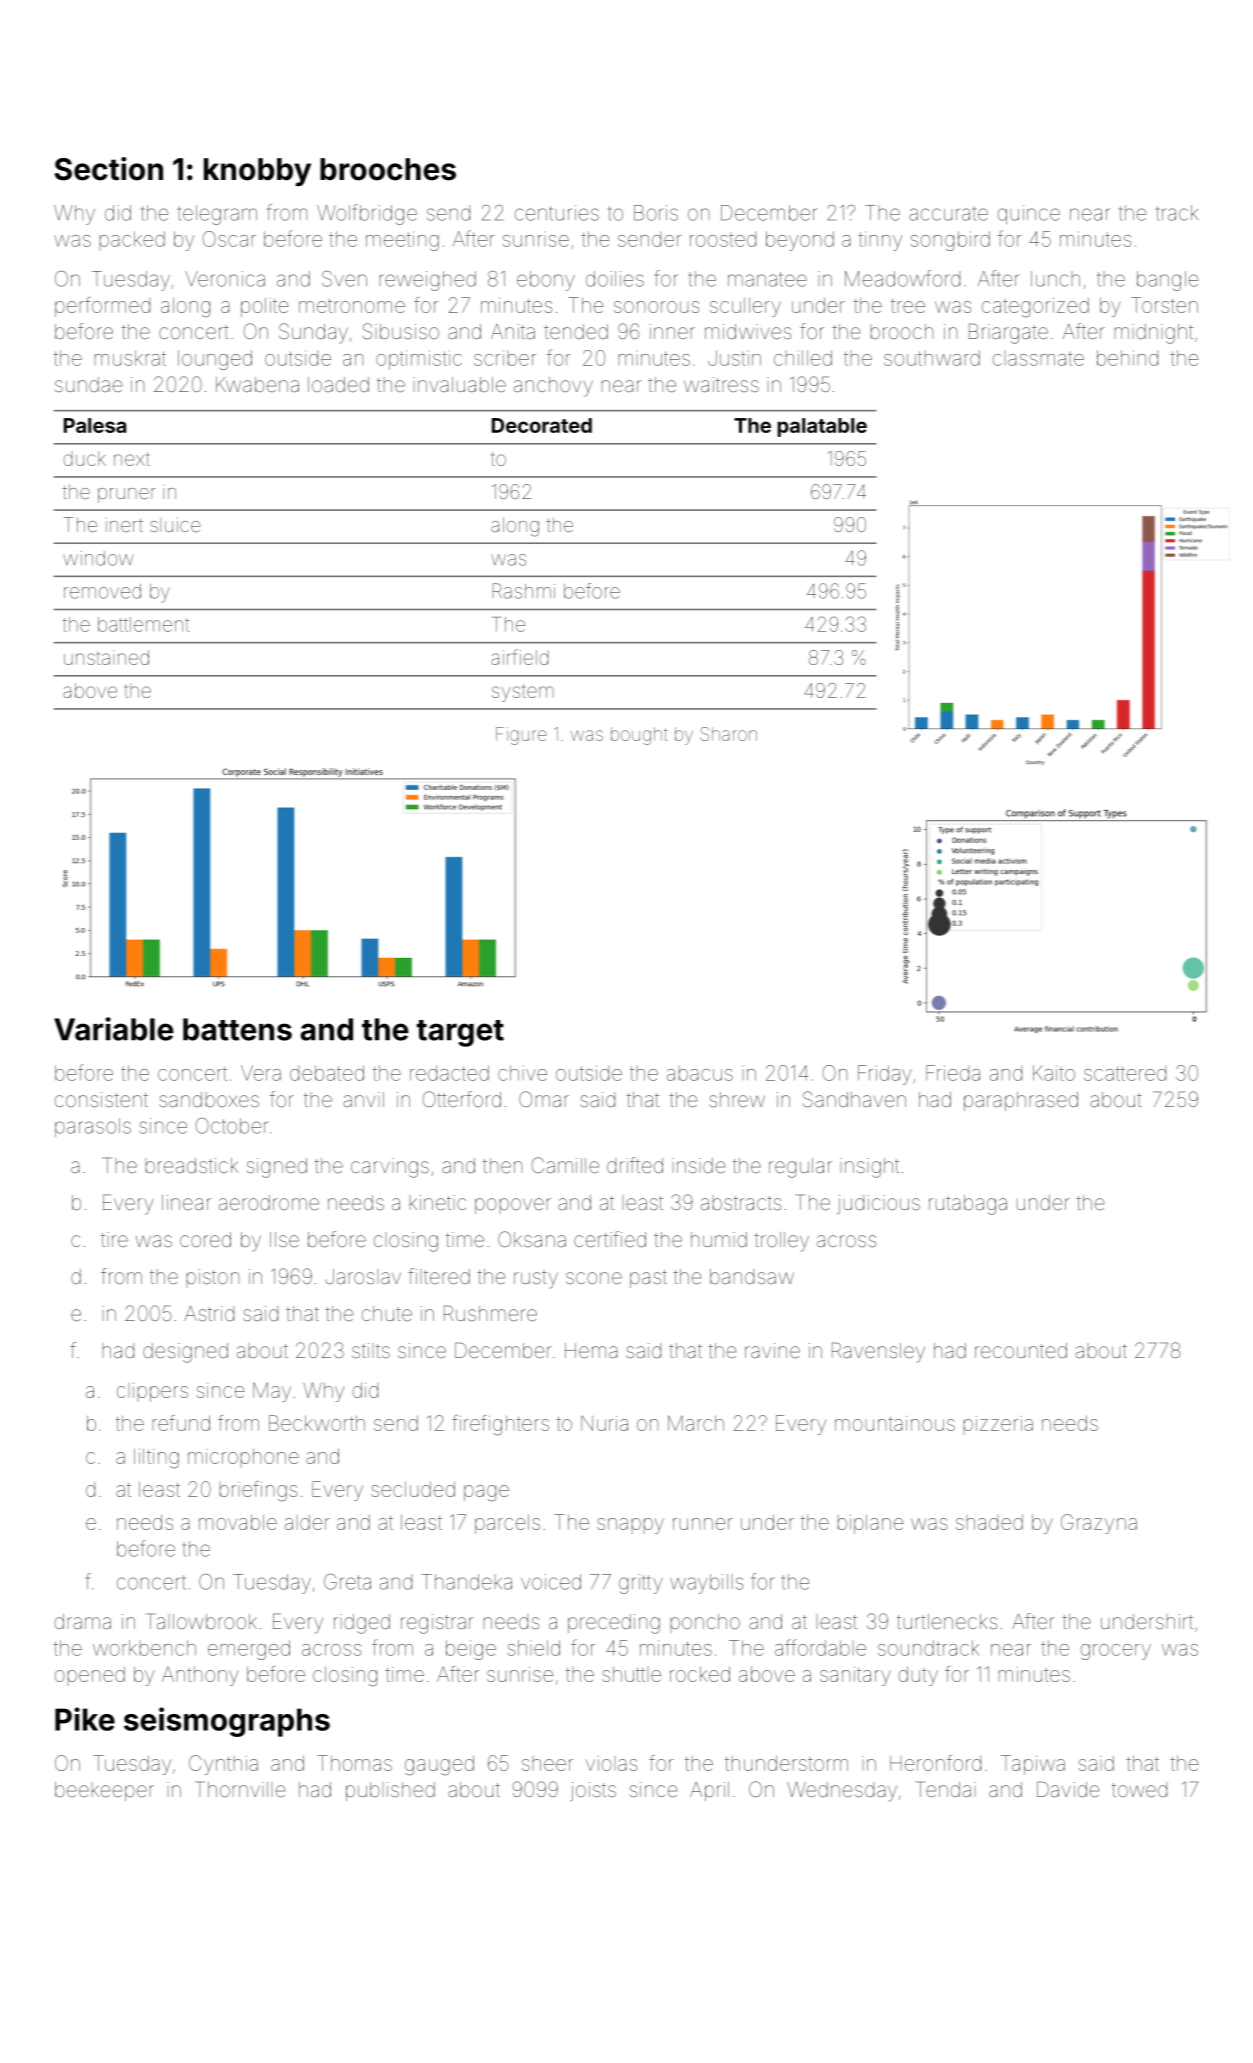  I want to click on Boris, so click(656, 213).
